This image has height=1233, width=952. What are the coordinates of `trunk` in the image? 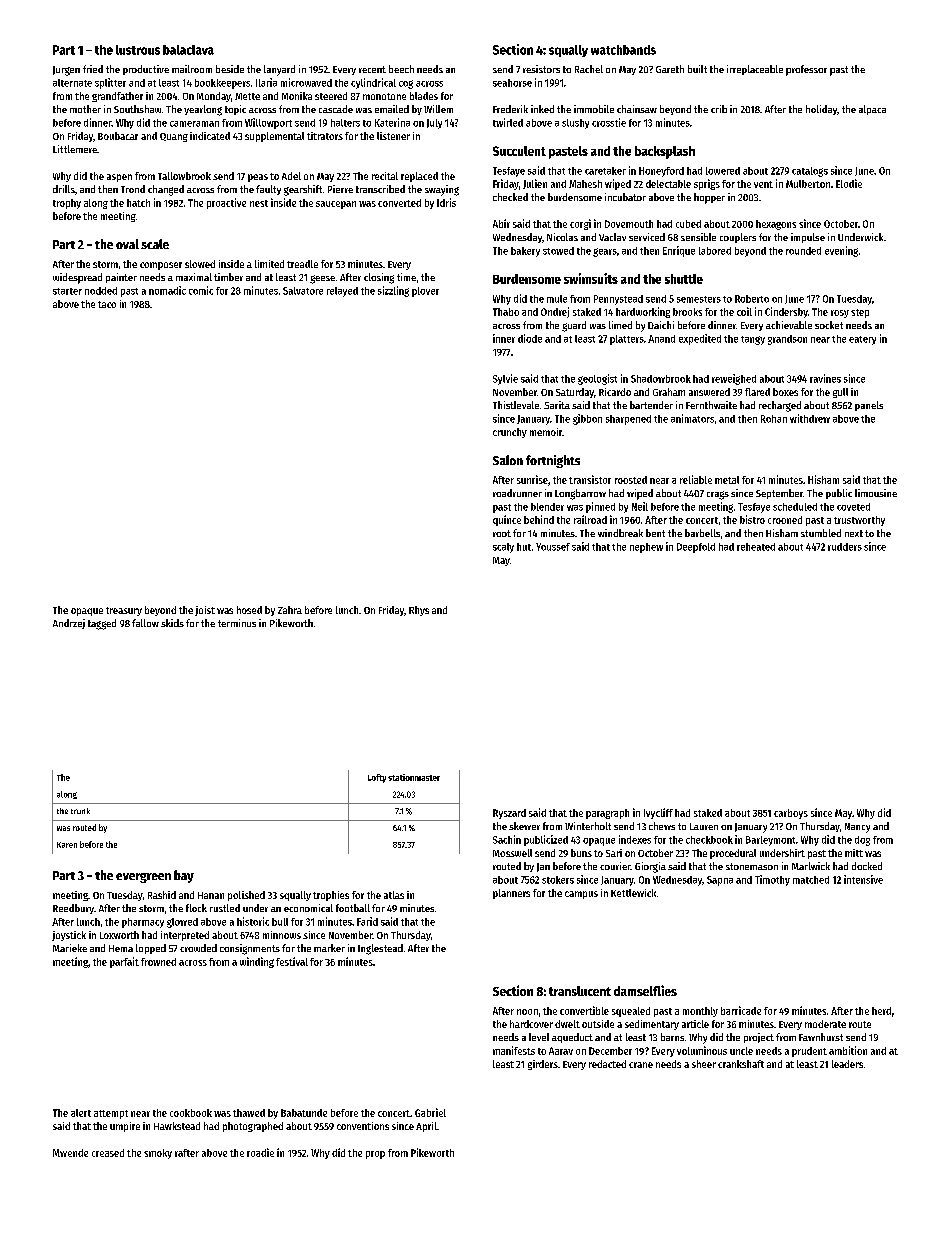 It's located at (80, 811).
